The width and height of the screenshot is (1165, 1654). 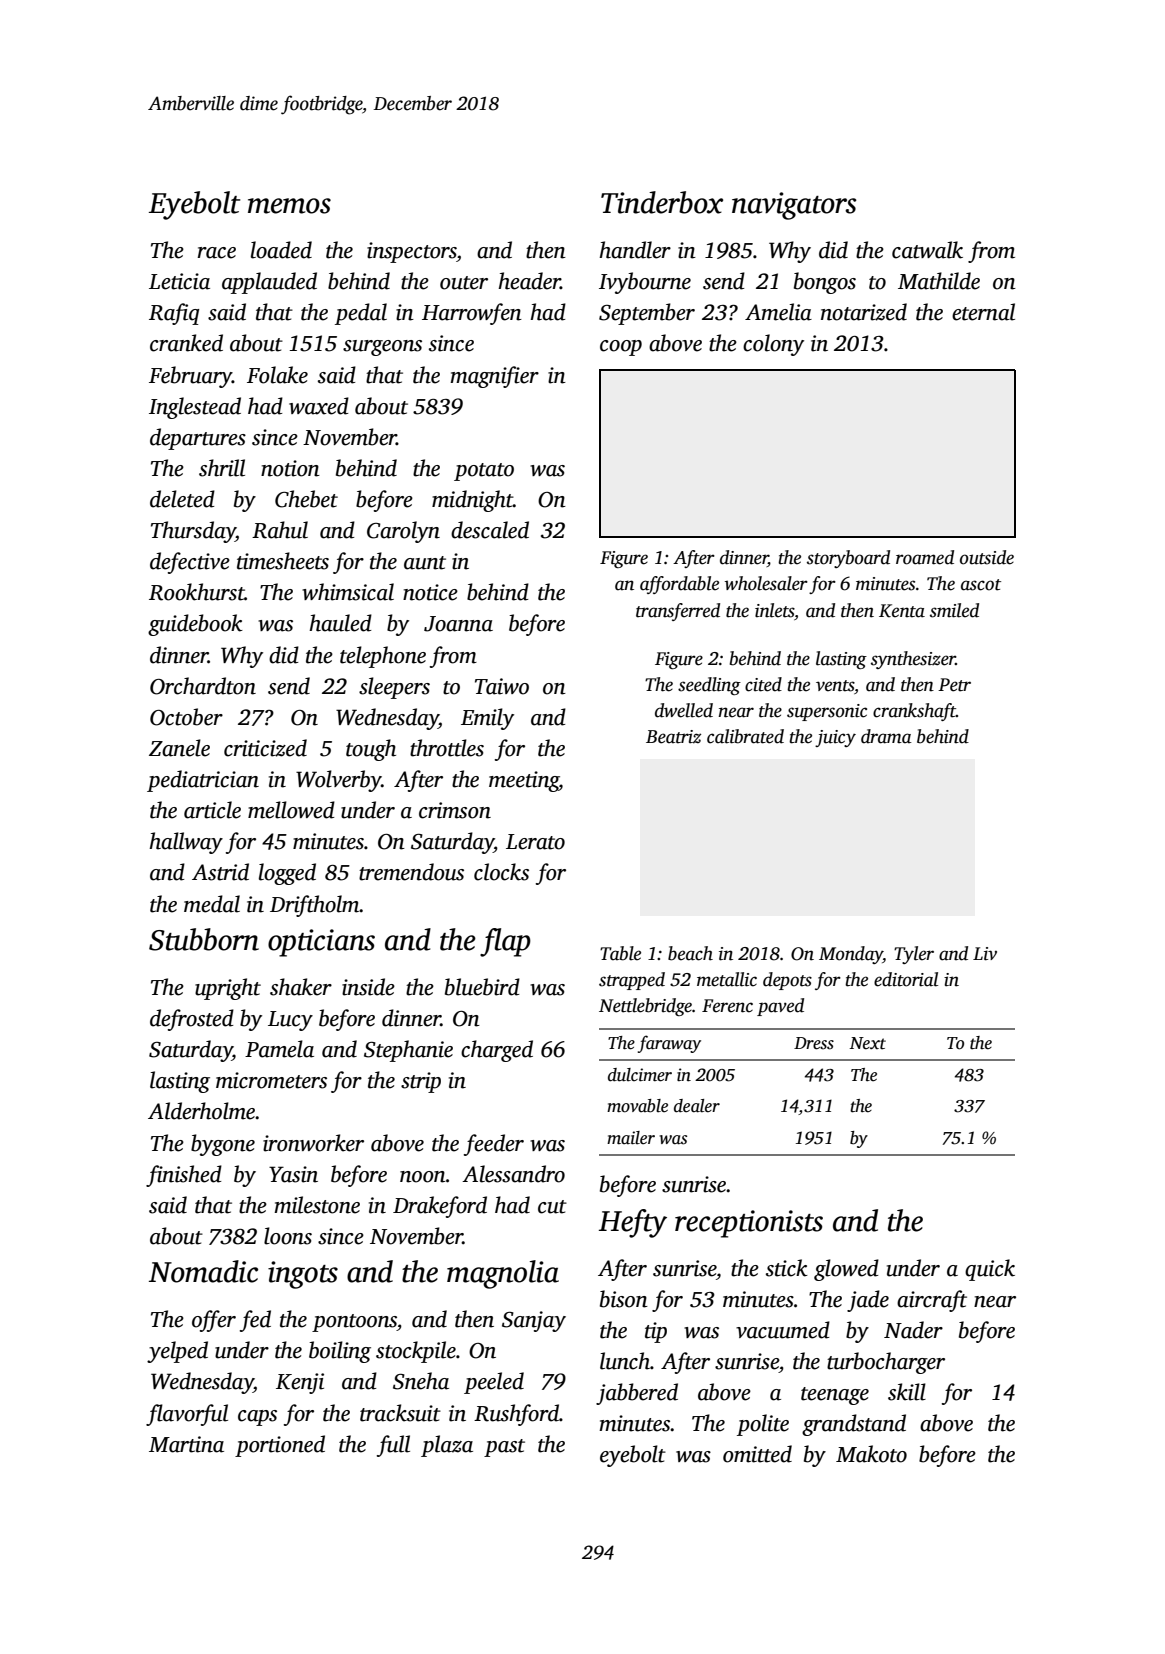 What do you see at coordinates (288, 1236) in the screenshot?
I see `loons` at bounding box center [288, 1236].
